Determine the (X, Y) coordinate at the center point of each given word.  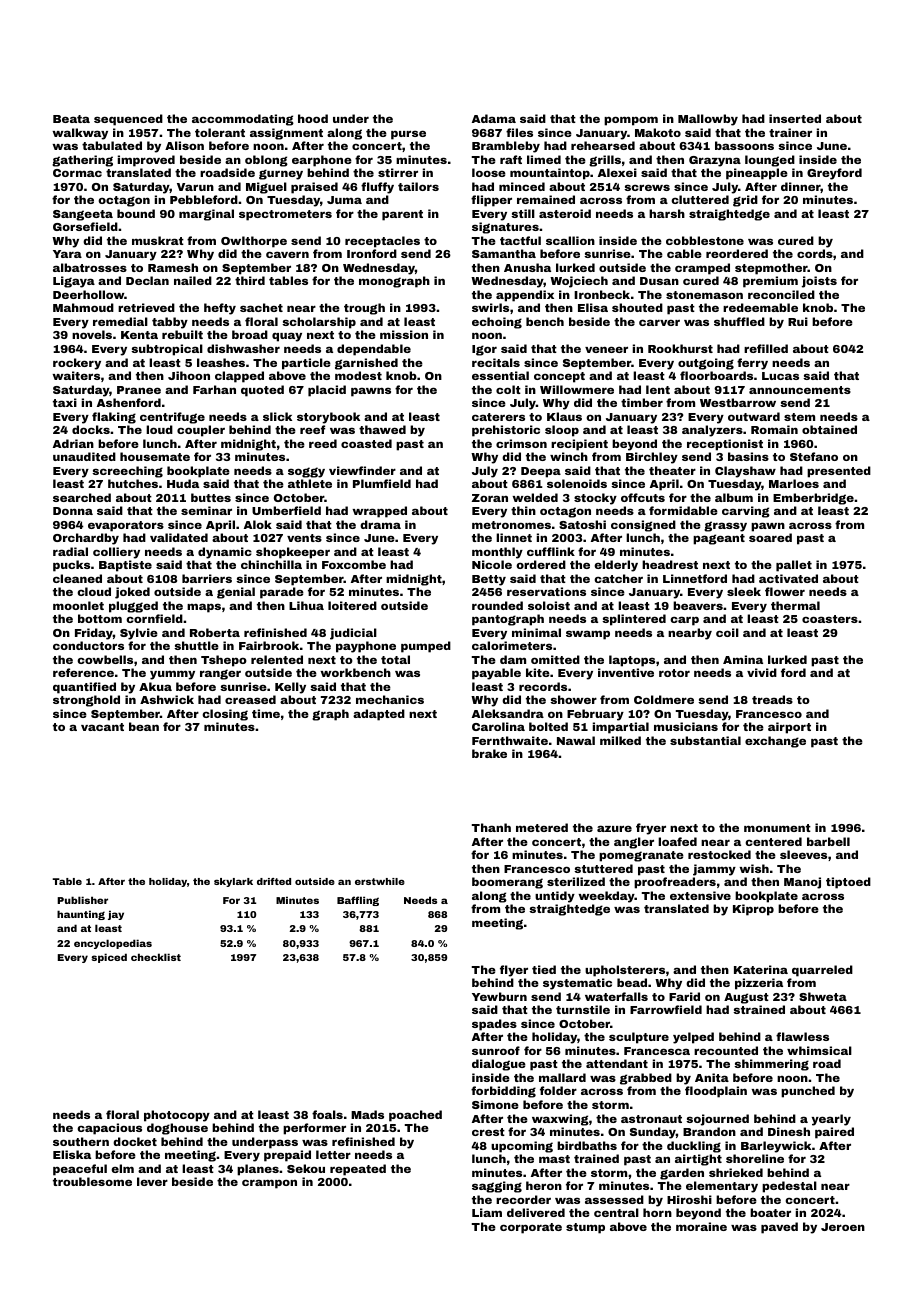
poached (415, 1116)
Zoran (490, 498)
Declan (147, 280)
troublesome (92, 1181)
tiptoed (848, 883)
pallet (794, 566)
